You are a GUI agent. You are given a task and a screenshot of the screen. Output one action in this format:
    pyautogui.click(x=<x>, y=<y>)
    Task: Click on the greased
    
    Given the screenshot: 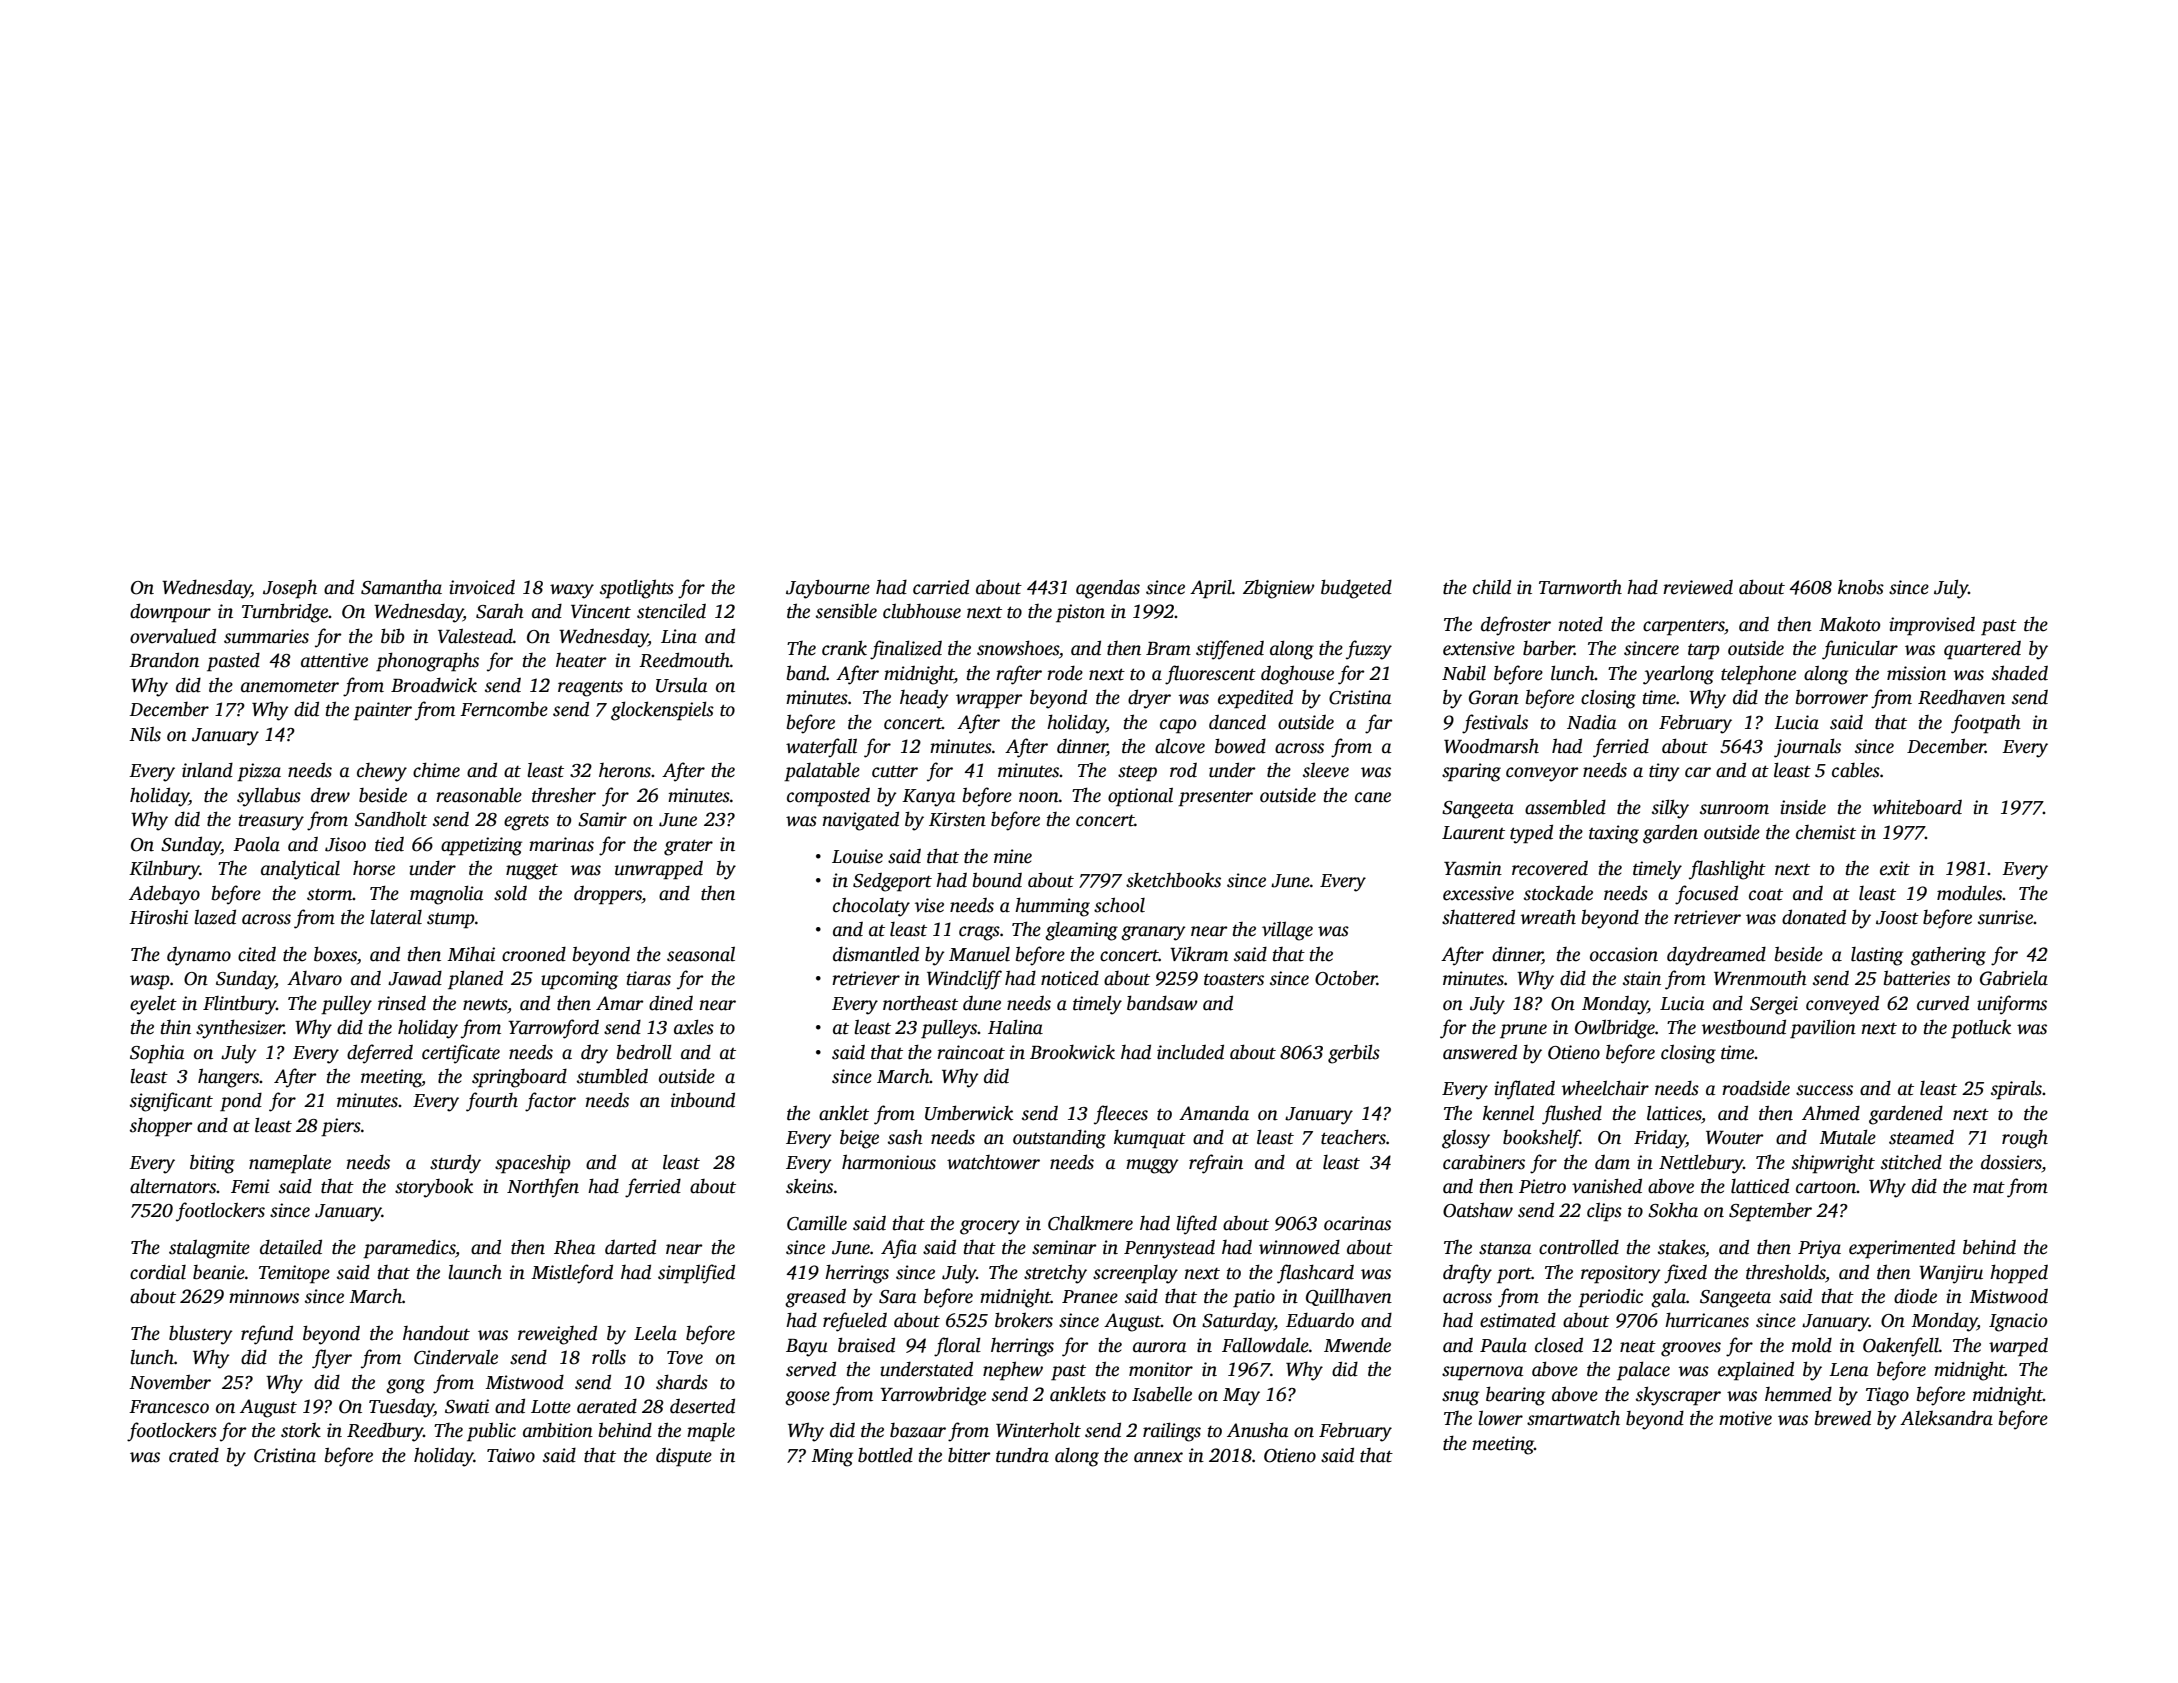 What is the action you would take?
    pyautogui.click(x=815, y=1298)
